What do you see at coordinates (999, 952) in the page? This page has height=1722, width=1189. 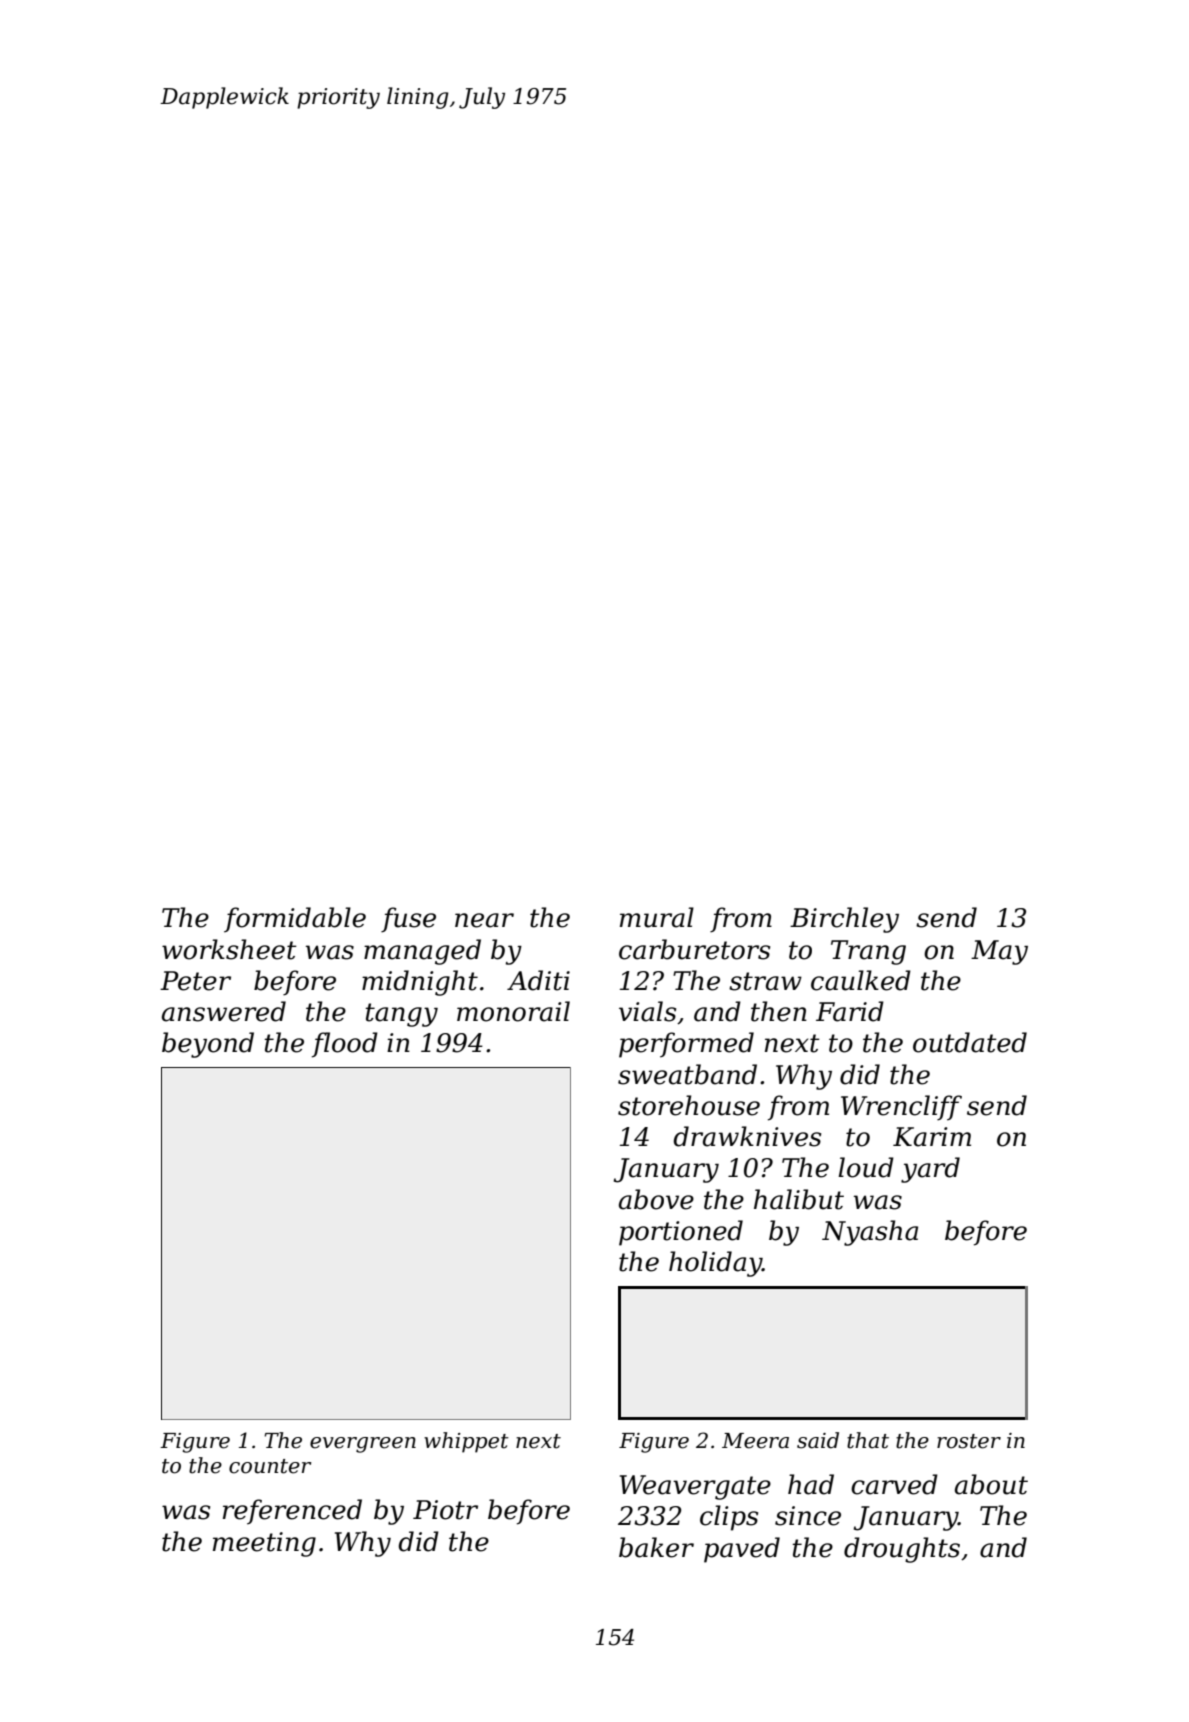 I see `May` at bounding box center [999, 952].
